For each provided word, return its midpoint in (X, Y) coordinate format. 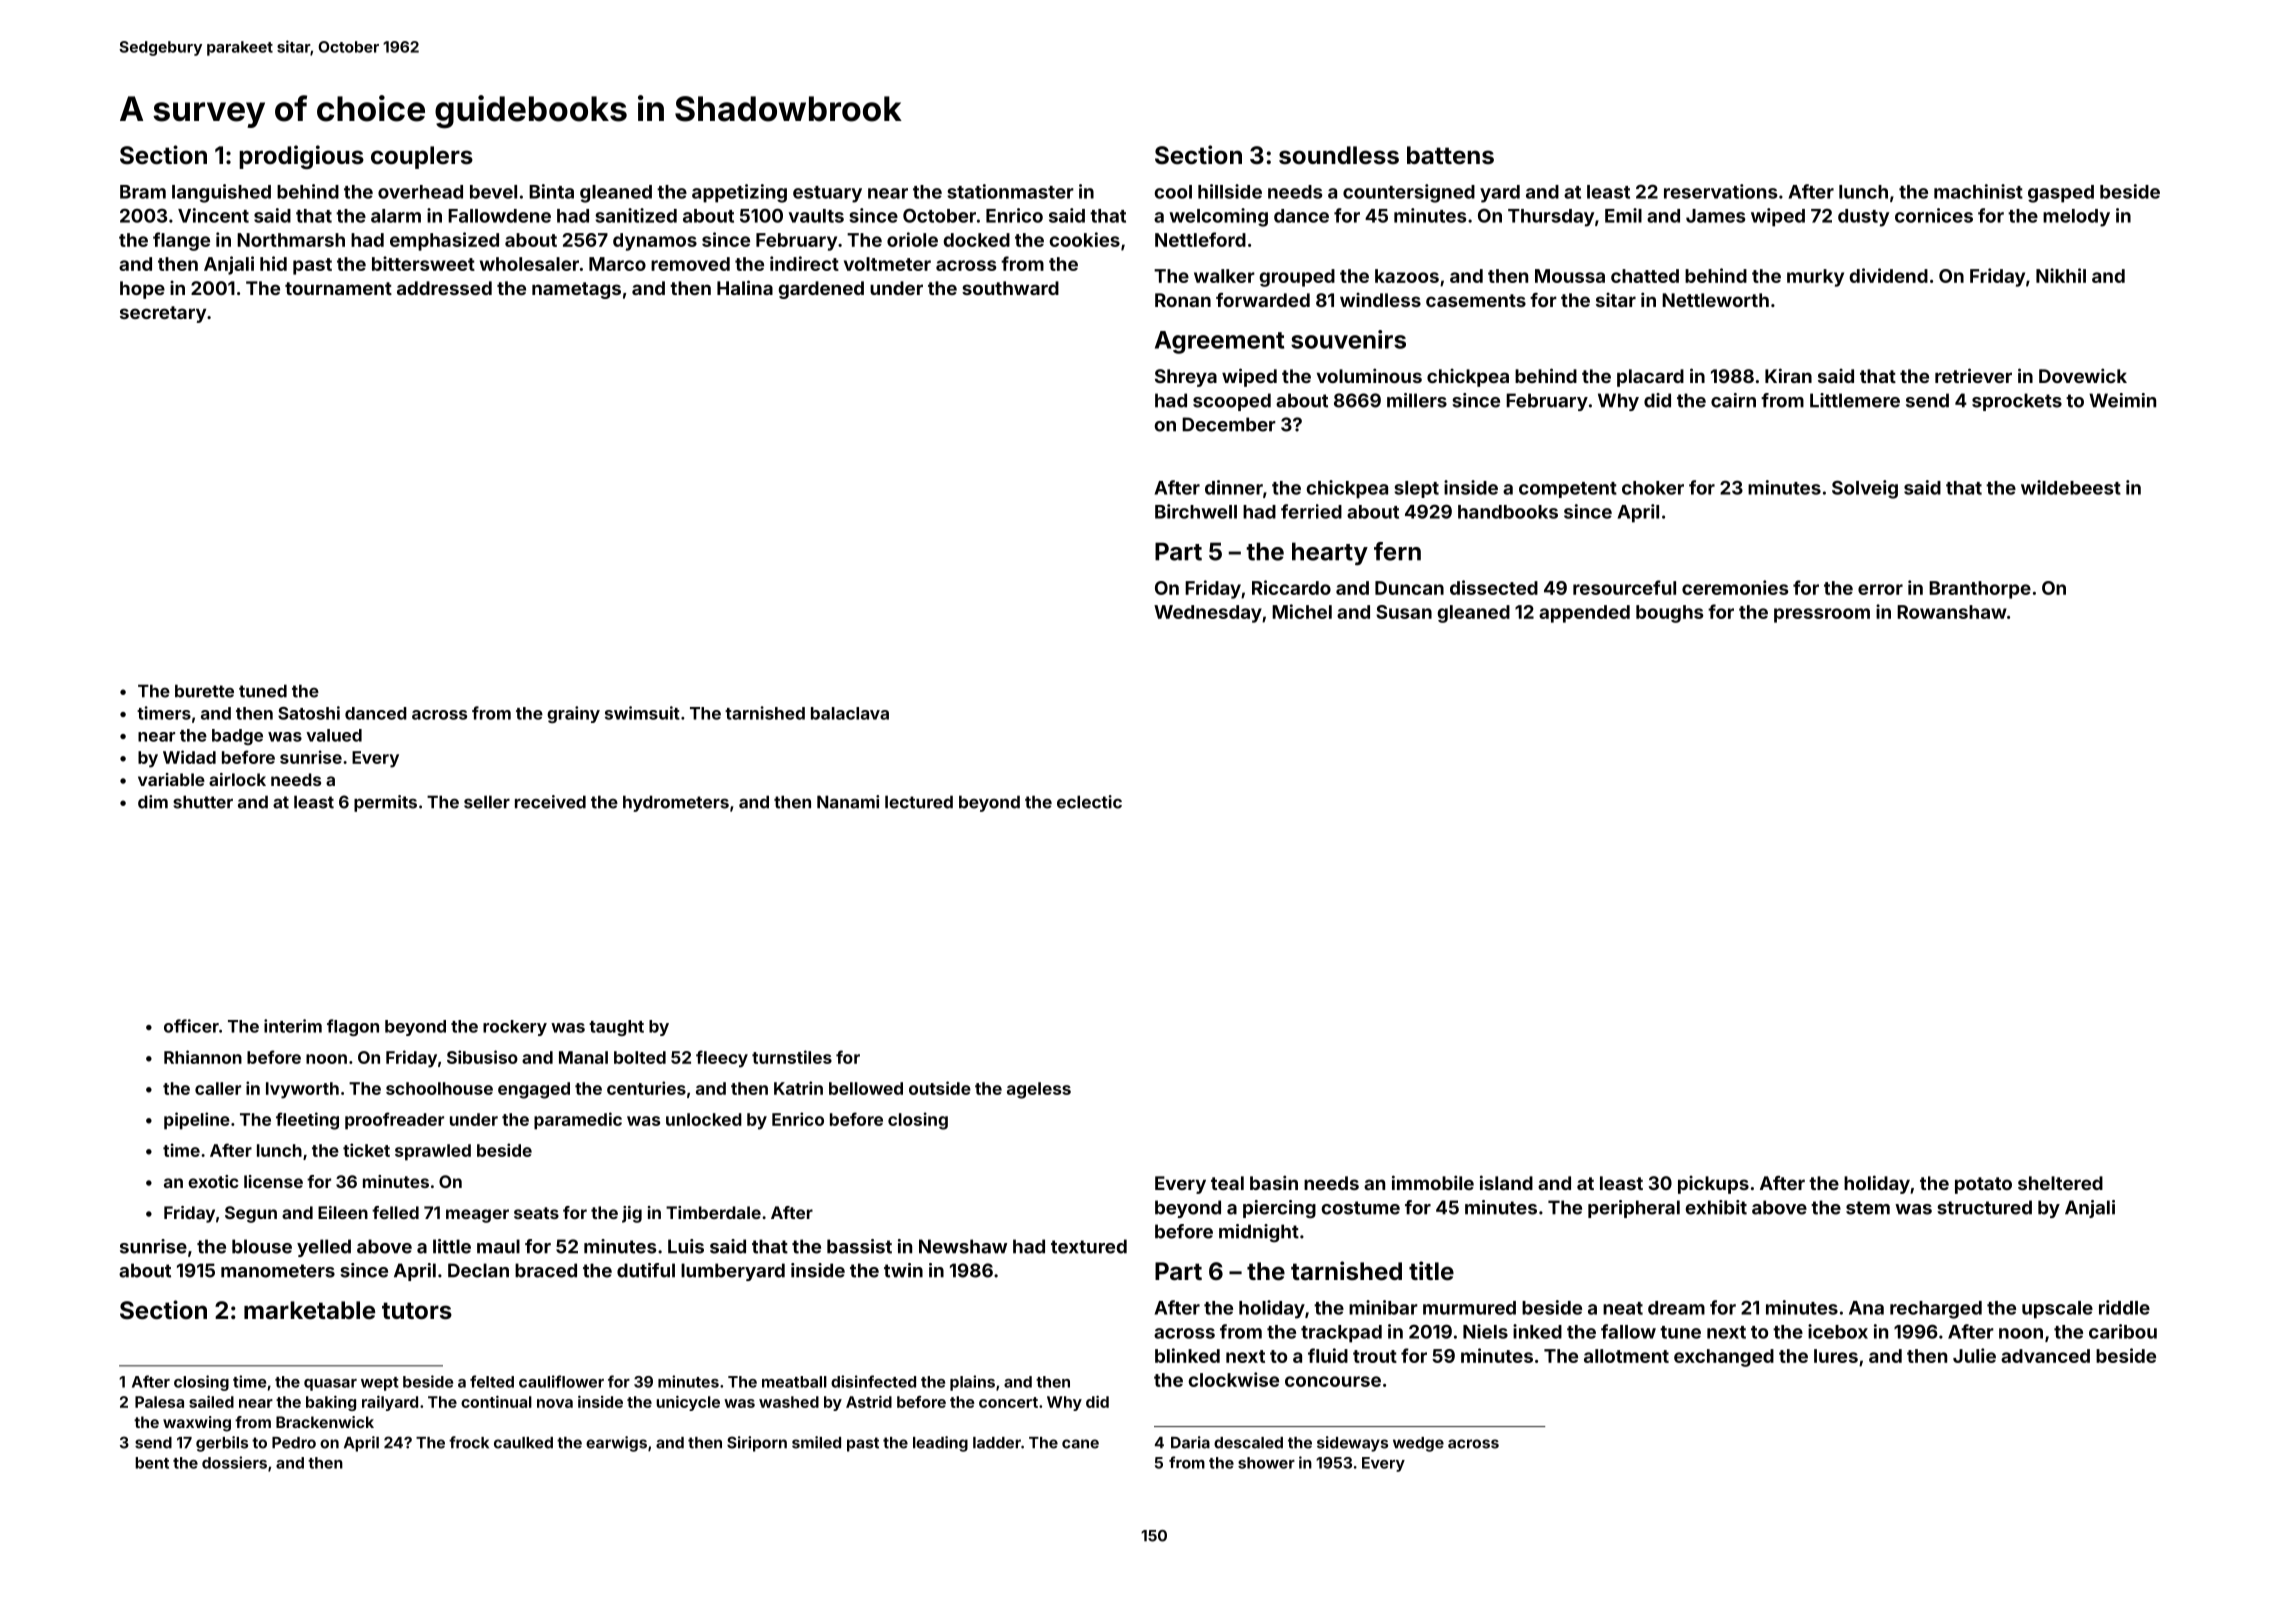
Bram (143, 192)
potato (1983, 1185)
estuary (827, 194)
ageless (1039, 1090)
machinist (1978, 191)
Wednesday (1208, 614)
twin (903, 1270)
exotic (213, 1181)
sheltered (2060, 1183)
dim (153, 802)
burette (204, 691)
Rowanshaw (1952, 612)
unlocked (704, 1119)
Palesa (159, 1402)
